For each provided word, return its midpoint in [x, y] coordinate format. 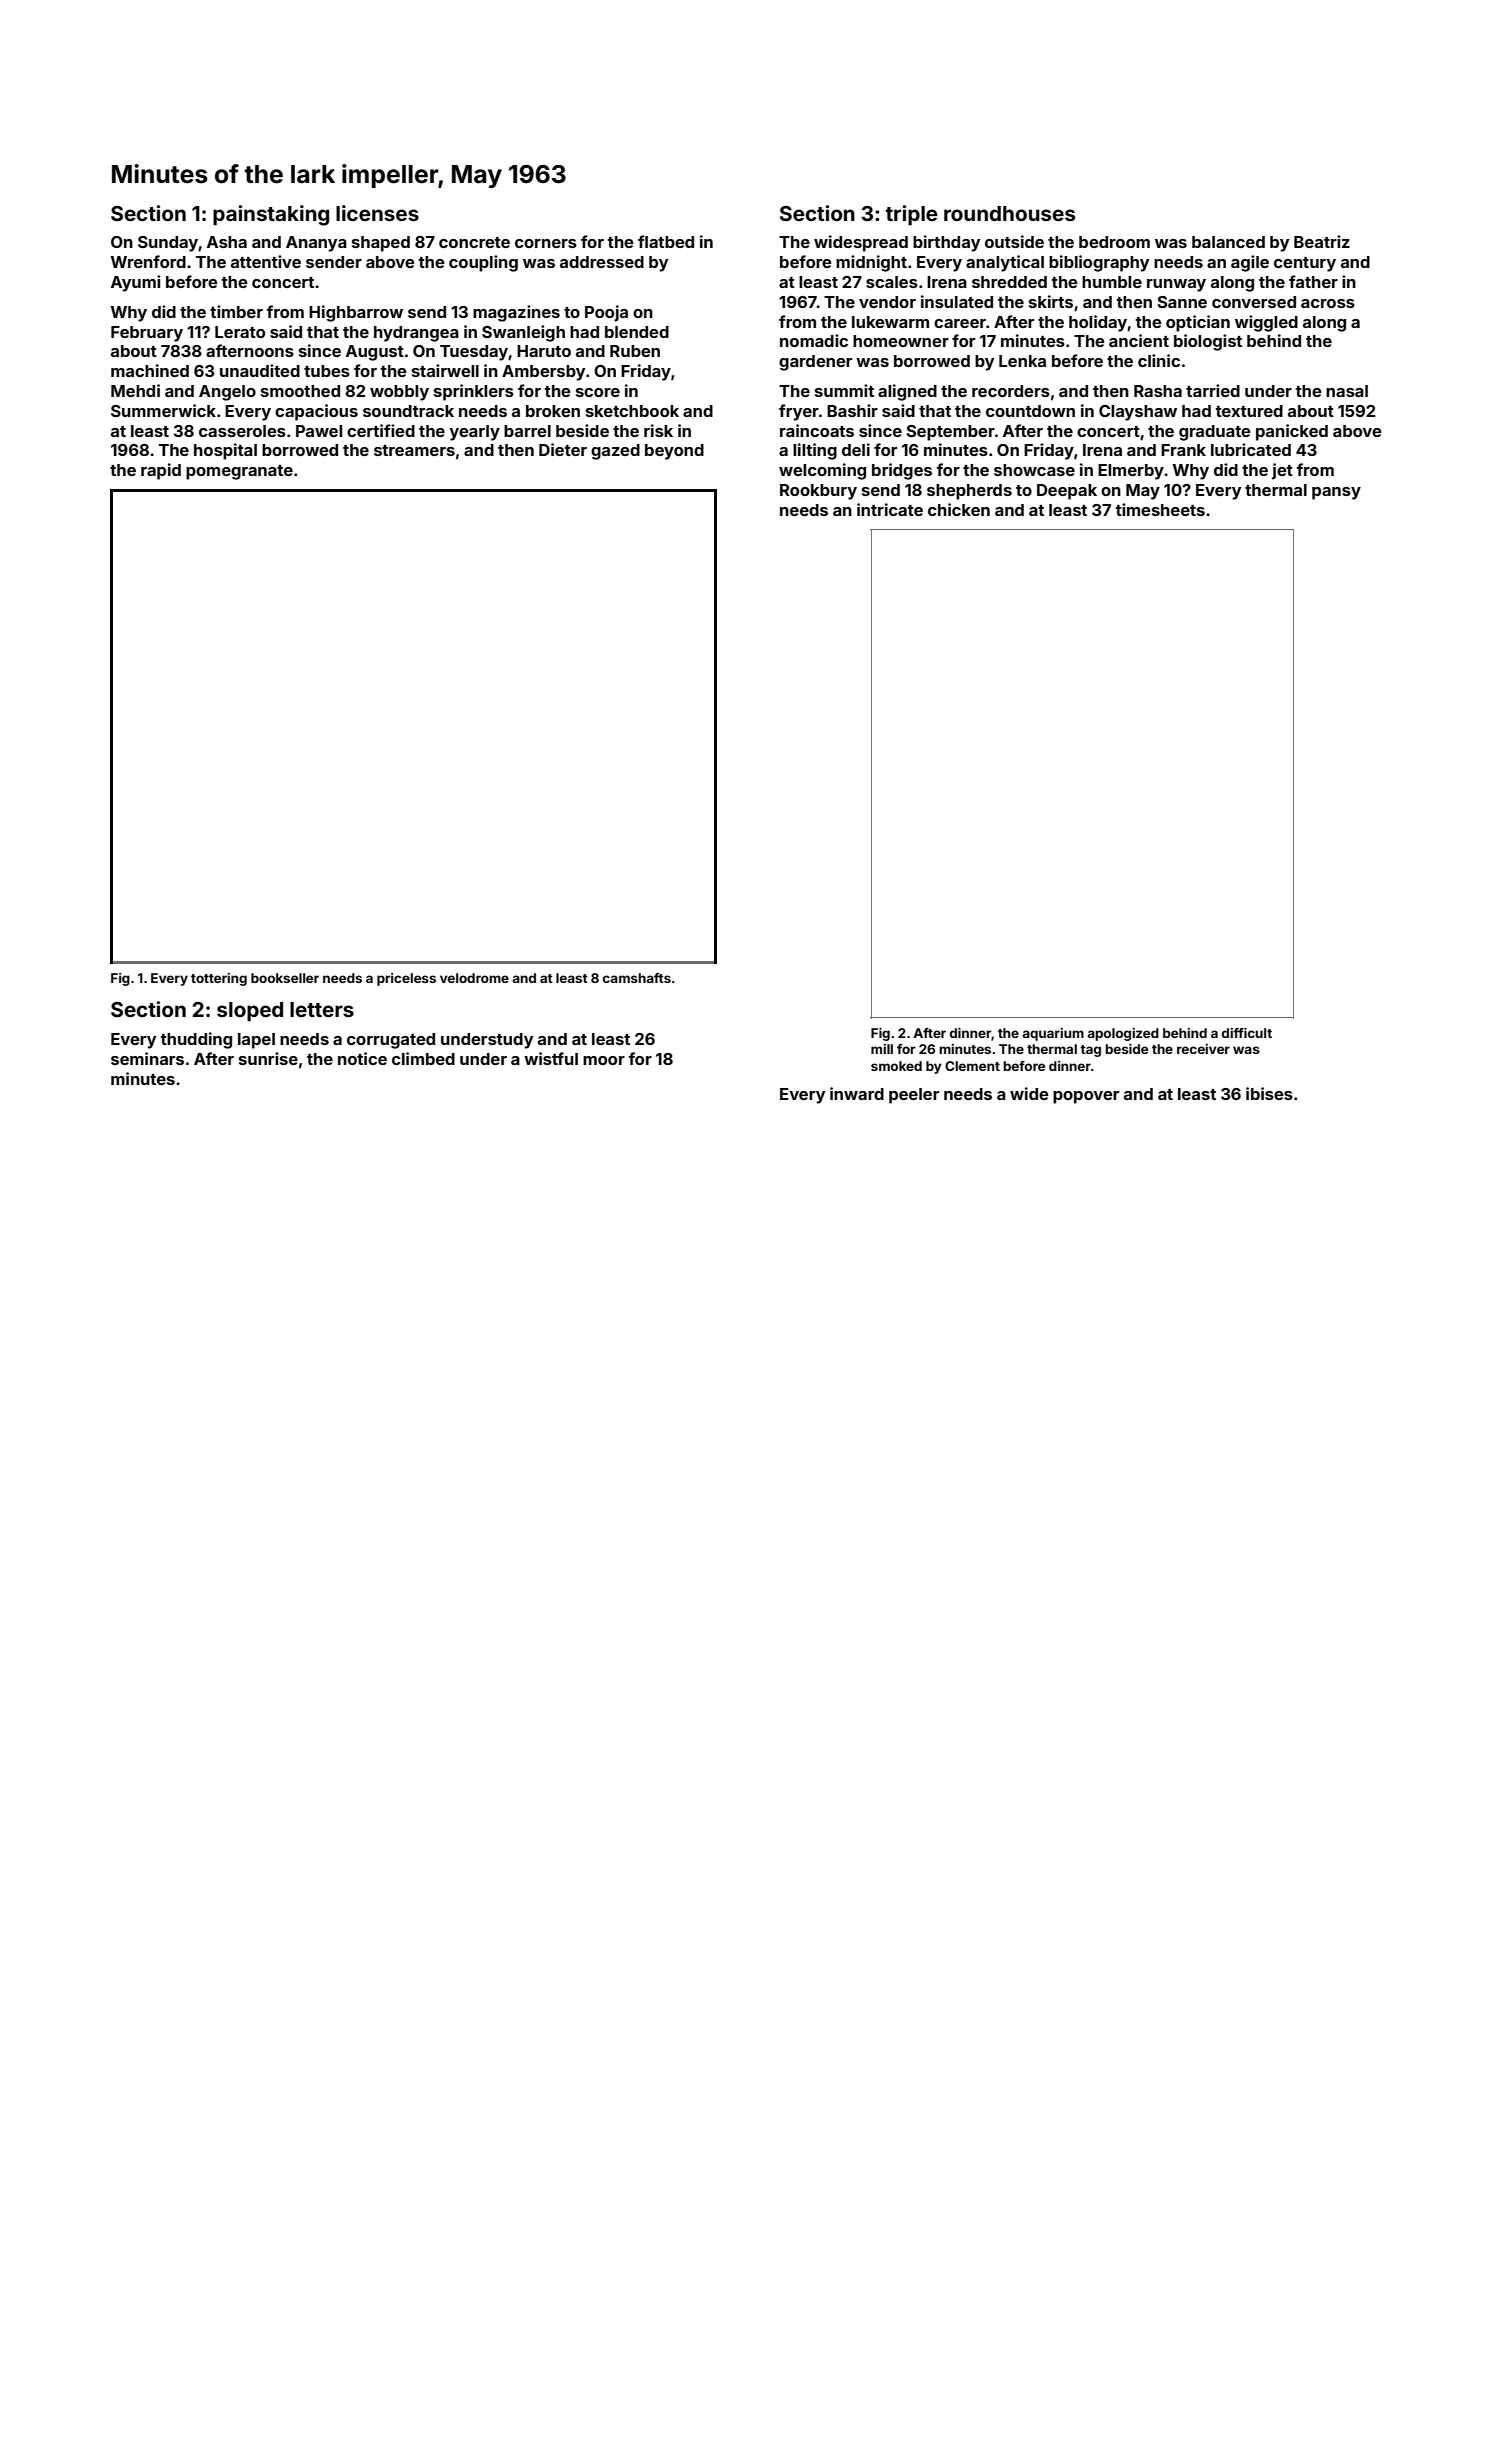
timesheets [1160, 509]
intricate [890, 509]
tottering [219, 979]
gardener [815, 363]
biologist [1208, 342]
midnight [871, 263]
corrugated [391, 1041]
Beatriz [1322, 241]
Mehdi [135, 390]
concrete [474, 242]
